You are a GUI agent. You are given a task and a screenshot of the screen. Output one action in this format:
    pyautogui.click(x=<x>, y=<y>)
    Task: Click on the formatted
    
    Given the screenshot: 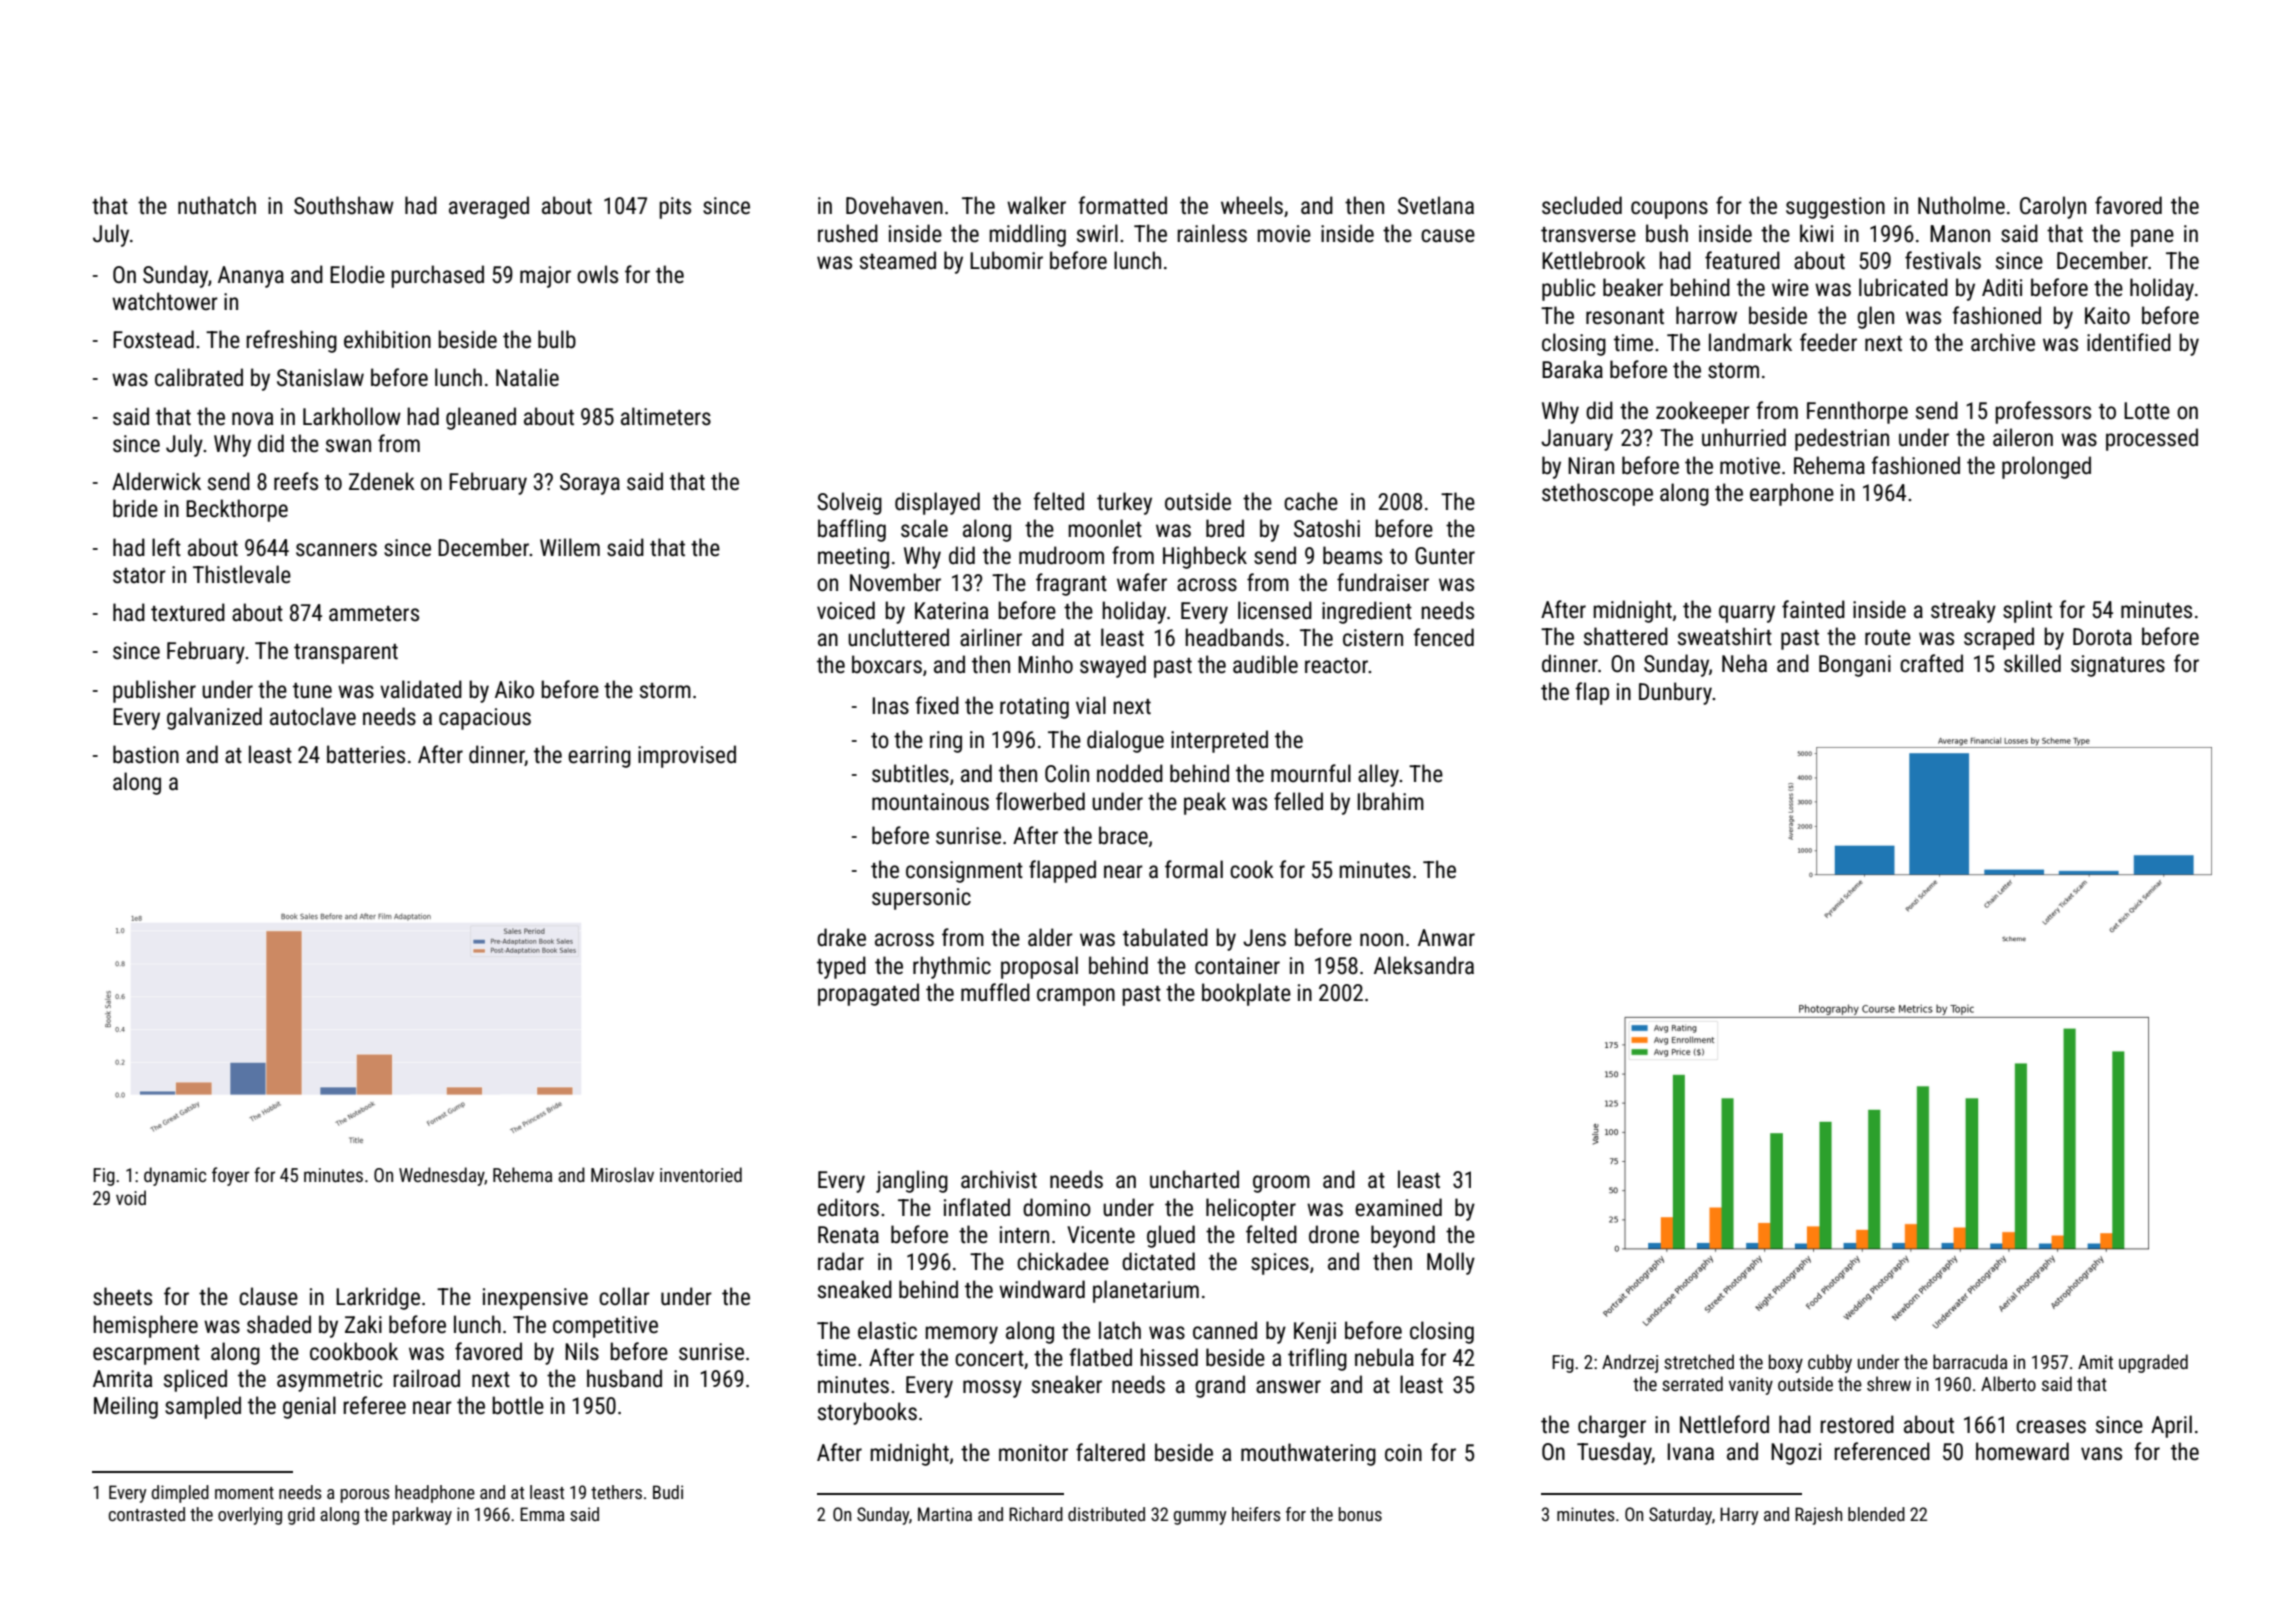 What is the action you would take?
    pyautogui.click(x=1122, y=205)
